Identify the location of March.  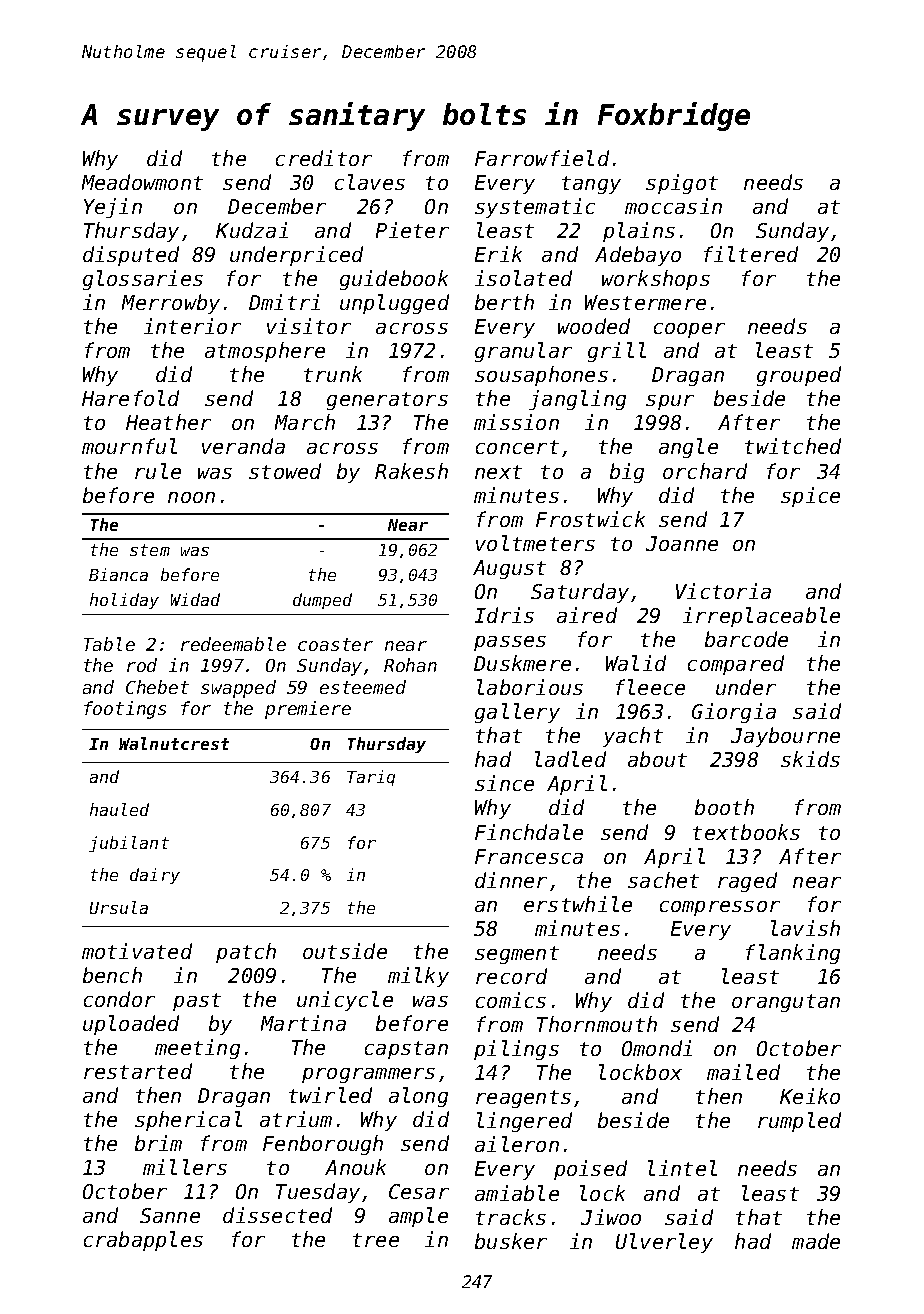
(305, 422).
